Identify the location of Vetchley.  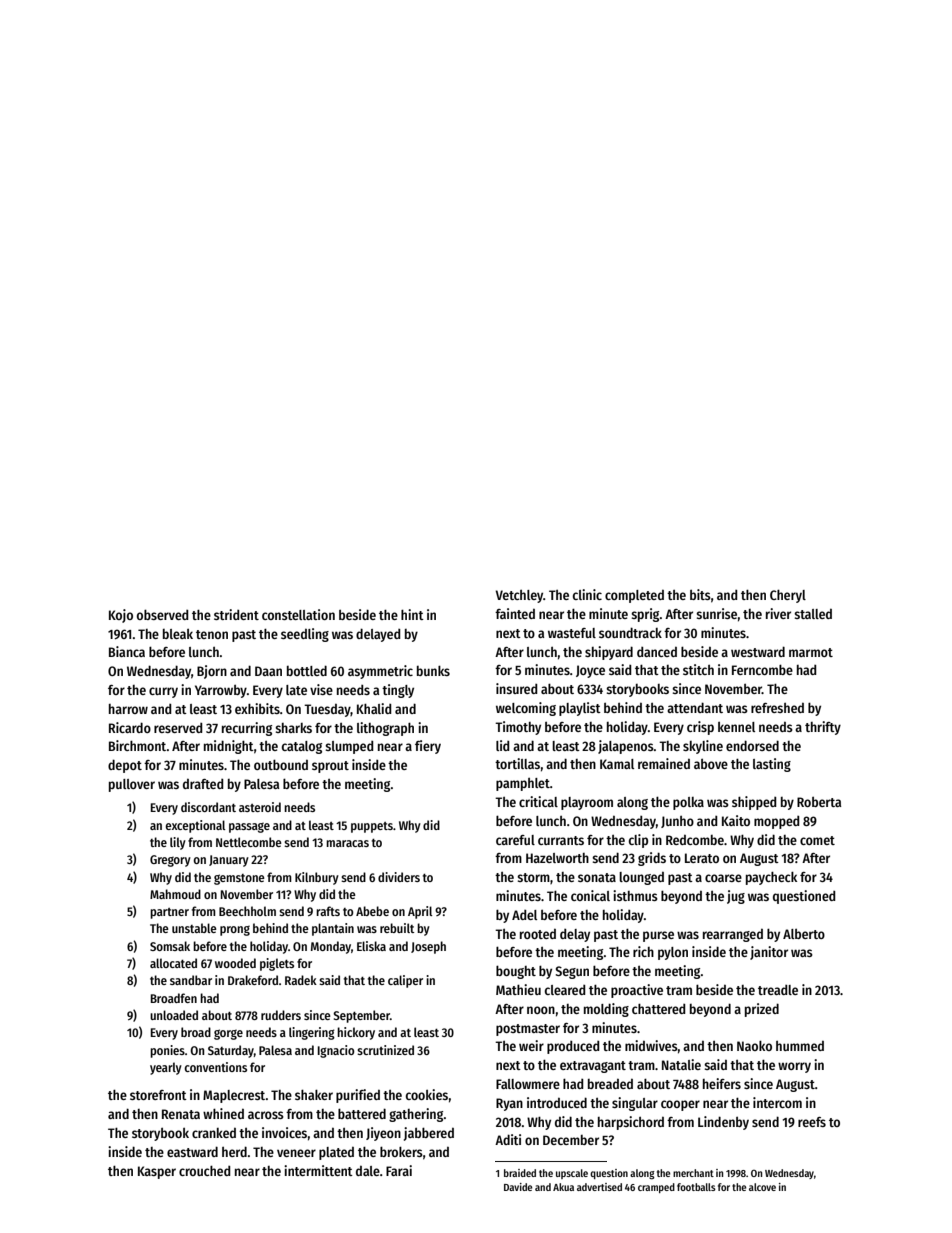
(519, 596).
